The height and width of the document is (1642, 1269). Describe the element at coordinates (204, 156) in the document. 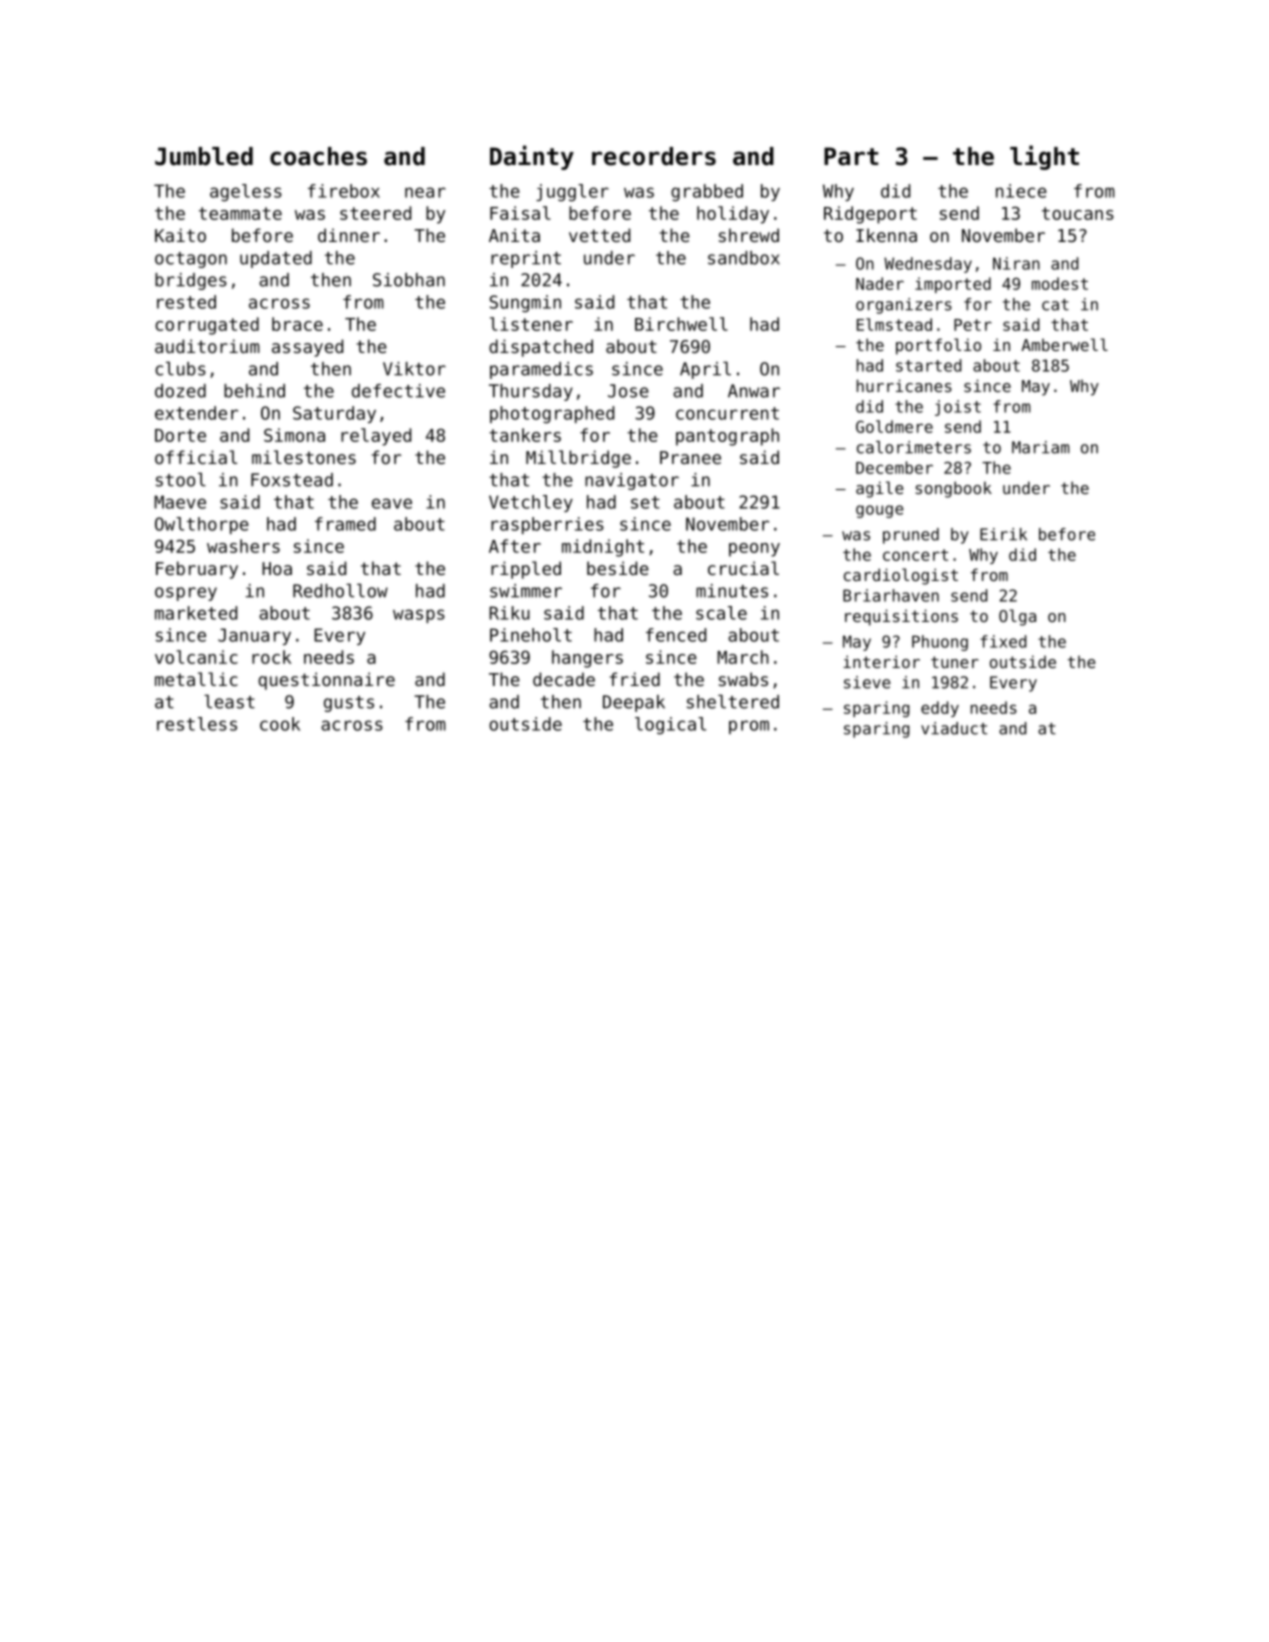

I see `Jumbled` at that location.
